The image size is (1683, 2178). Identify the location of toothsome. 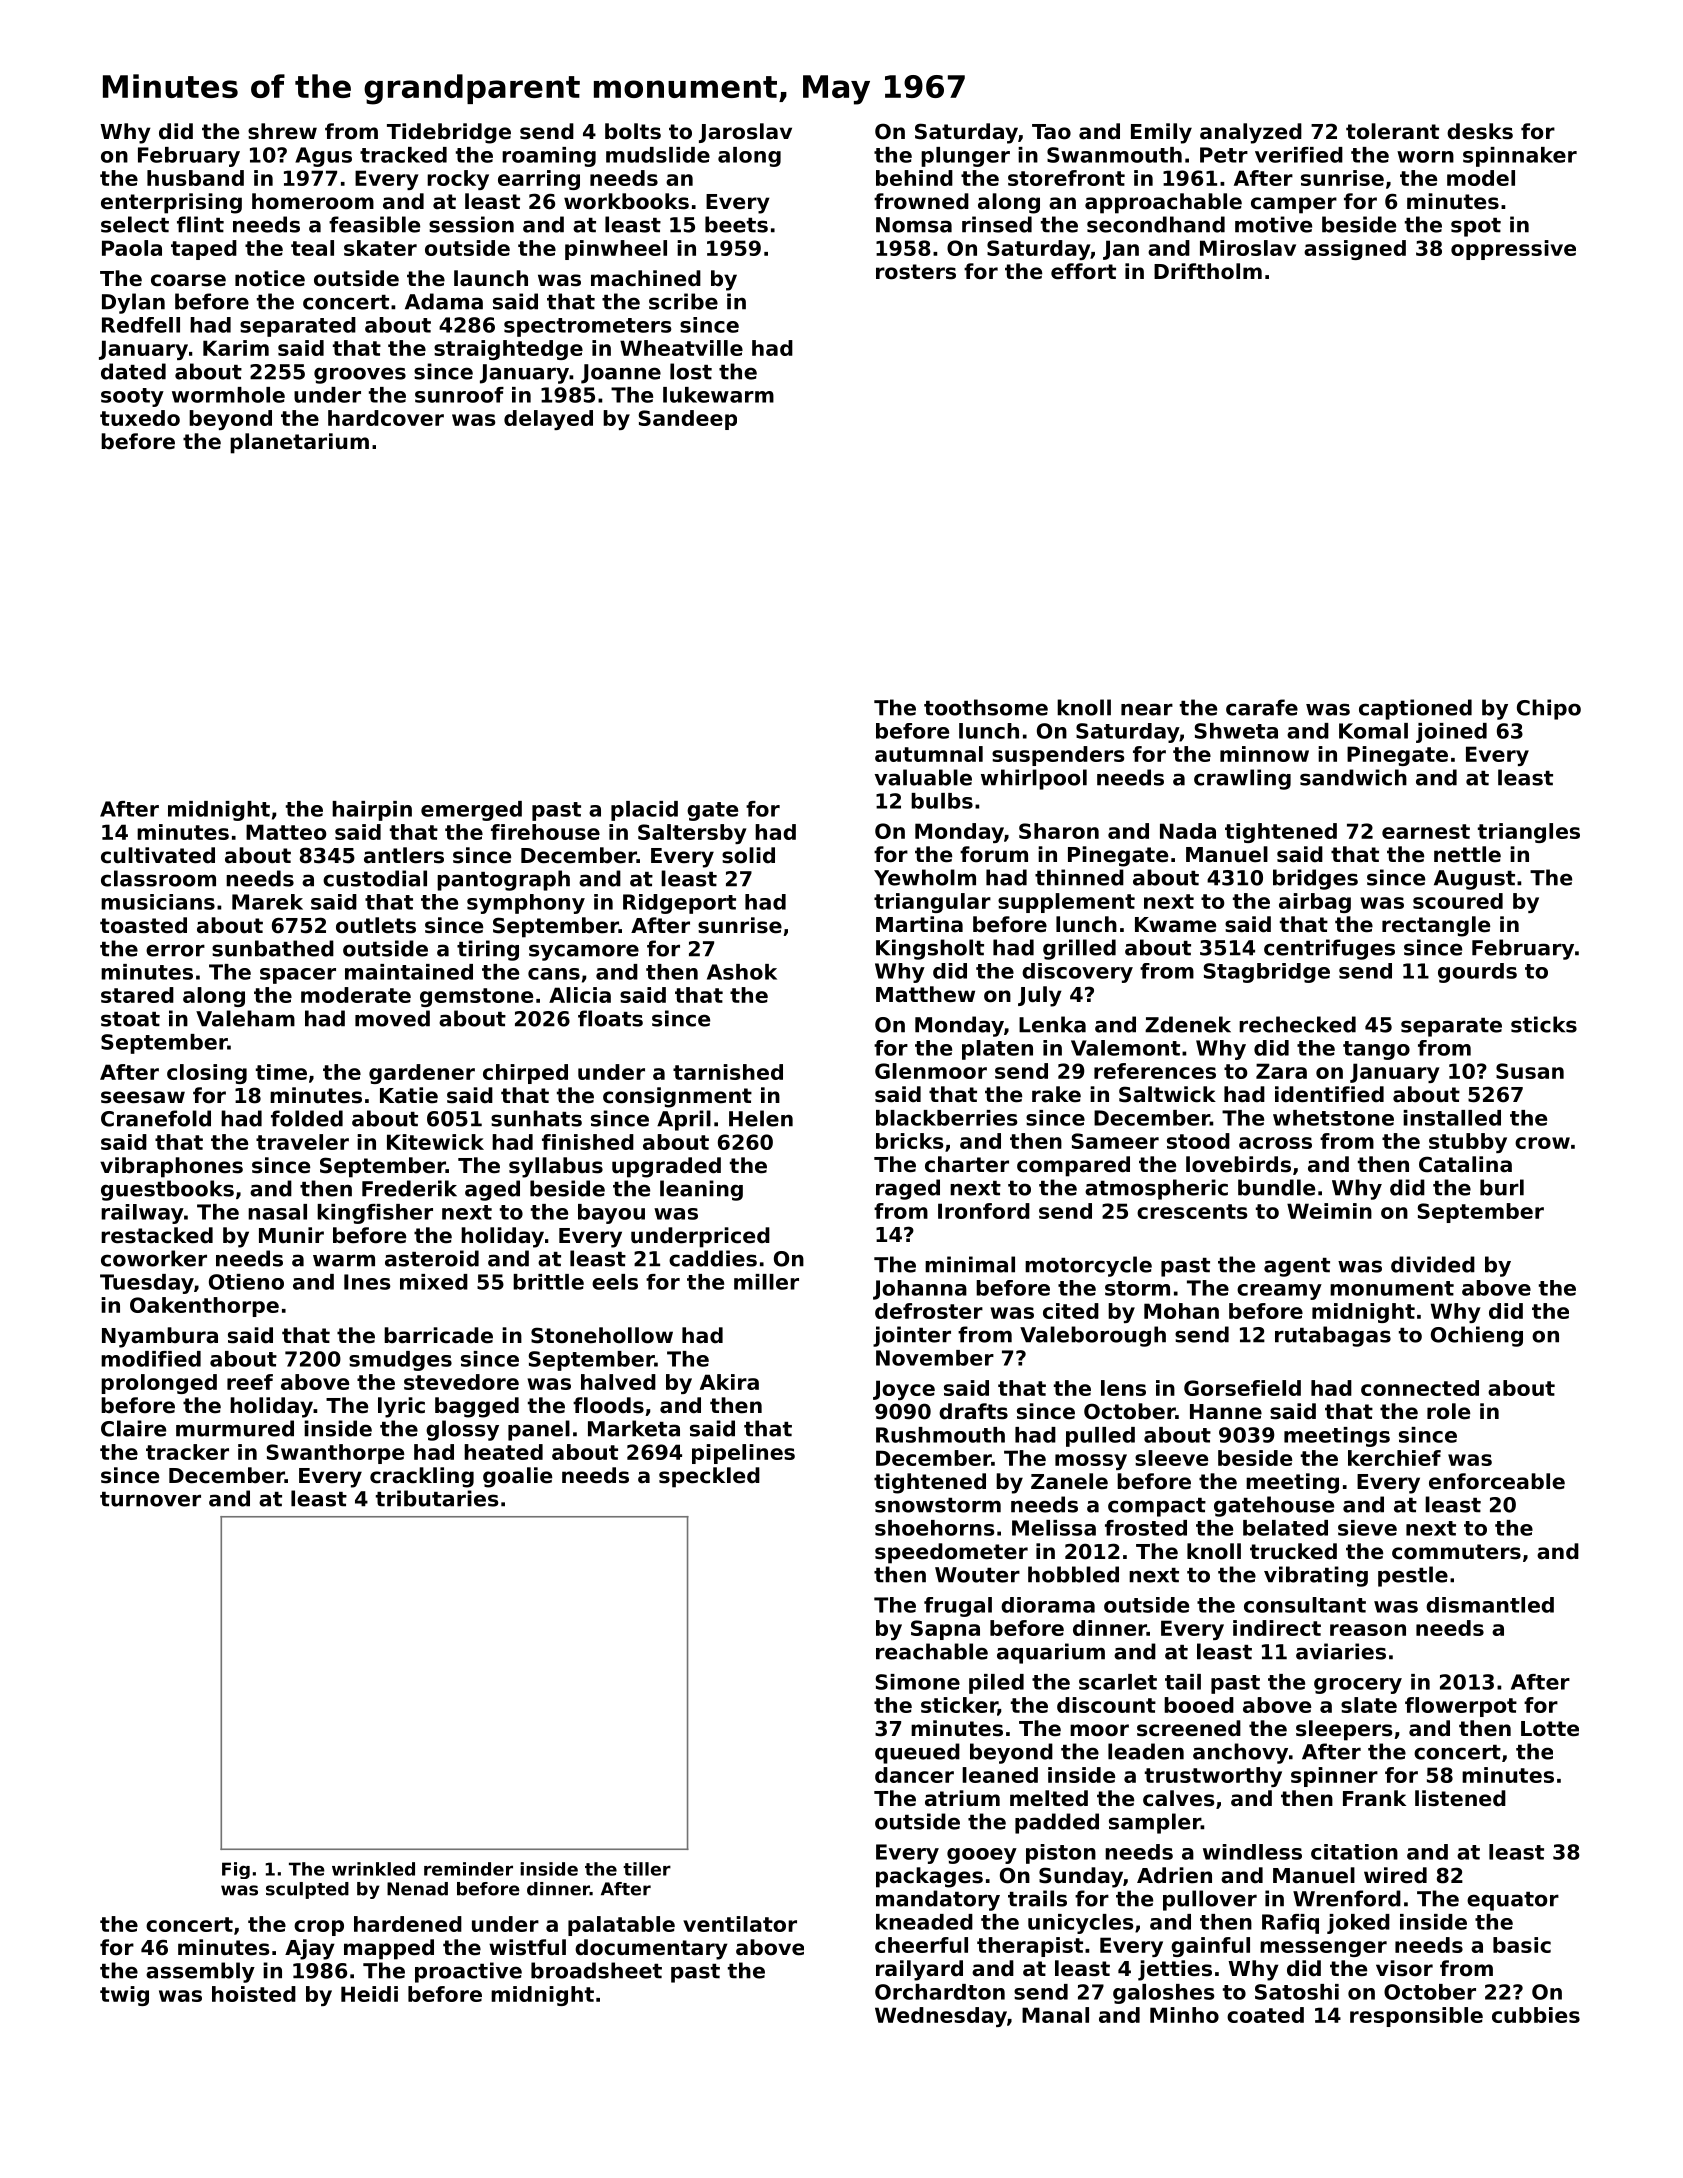
(986, 707).
